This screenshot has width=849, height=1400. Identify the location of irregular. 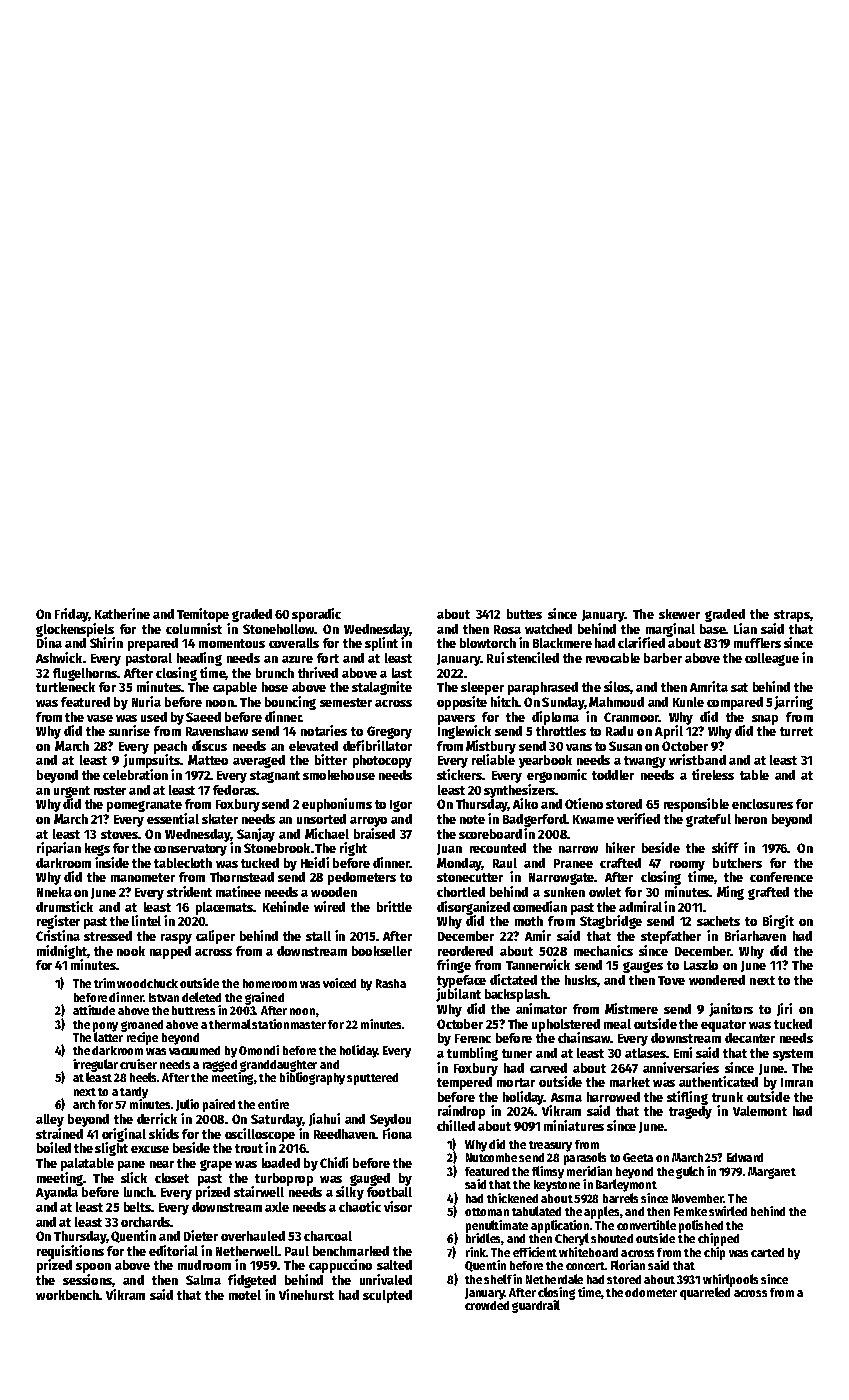
(95, 1065).
